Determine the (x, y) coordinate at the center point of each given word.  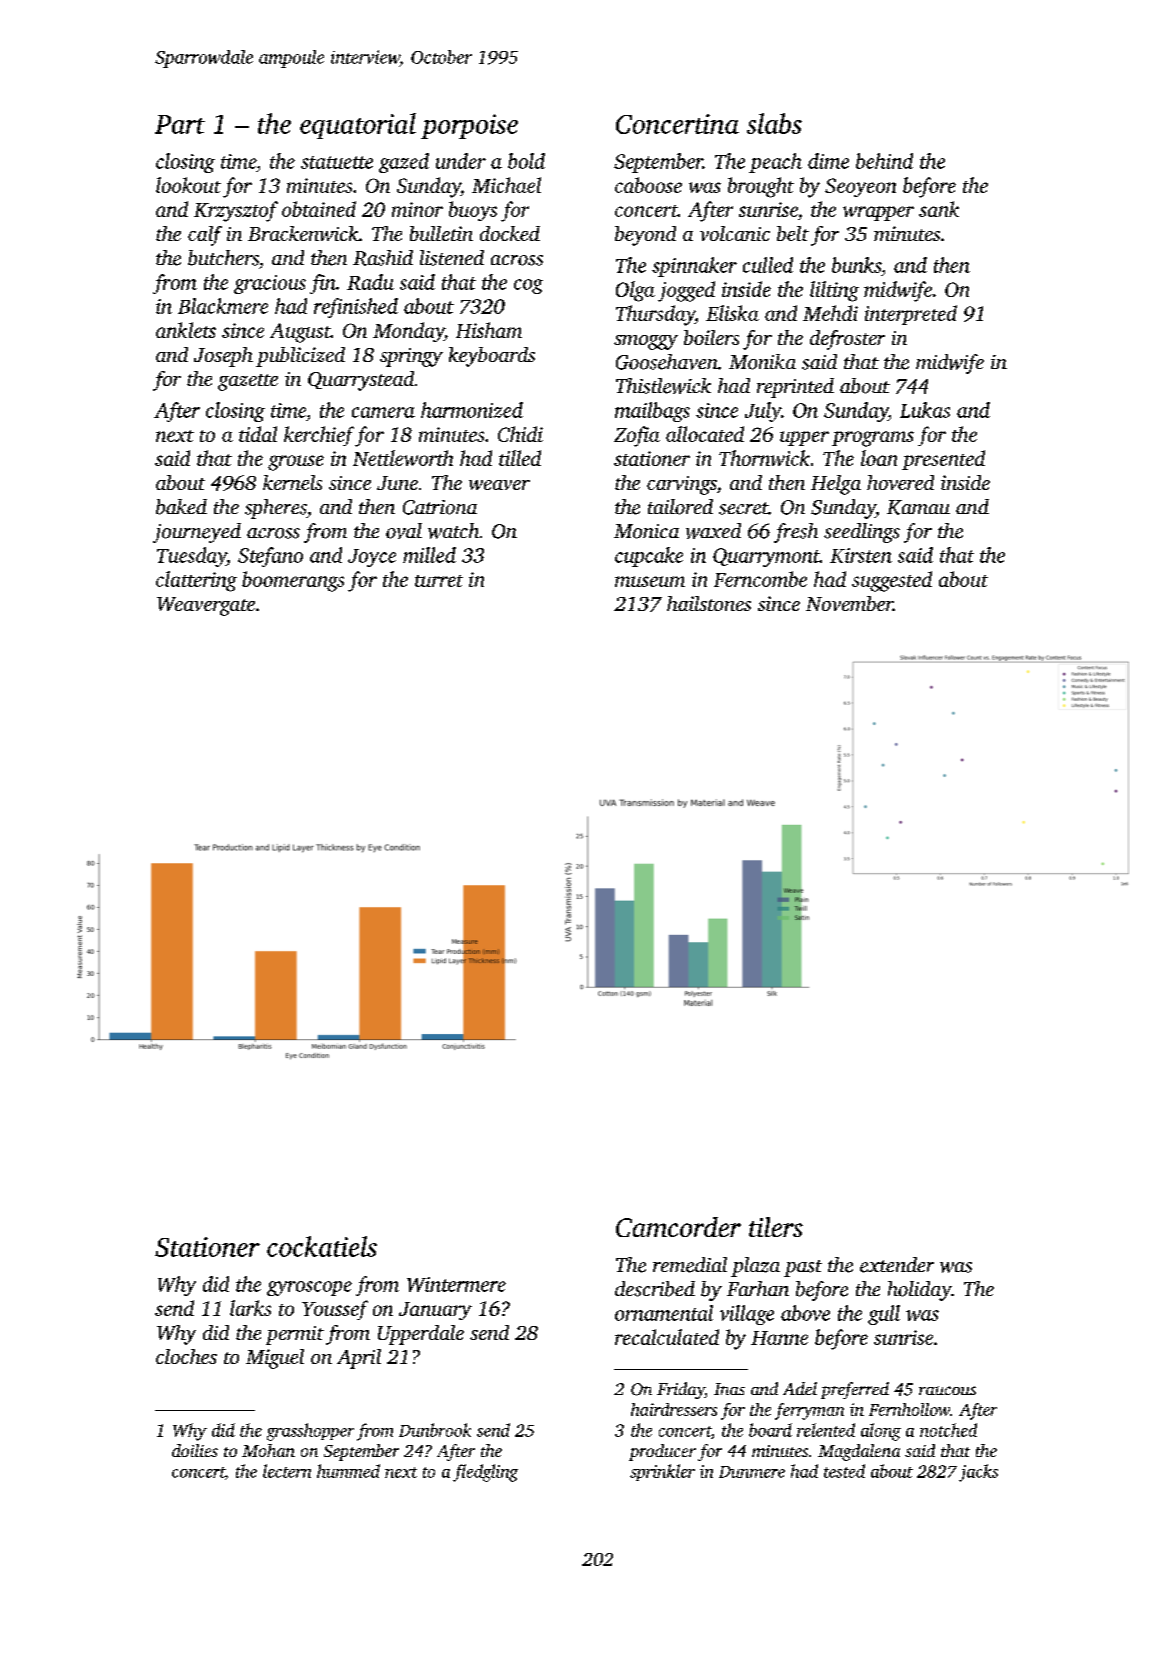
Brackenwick (303, 233)
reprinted (795, 388)
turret (439, 581)
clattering (196, 581)
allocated (705, 434)
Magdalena (859, 1452)
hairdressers (674, 1409)
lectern (287, 1471)
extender (897, 1265)
